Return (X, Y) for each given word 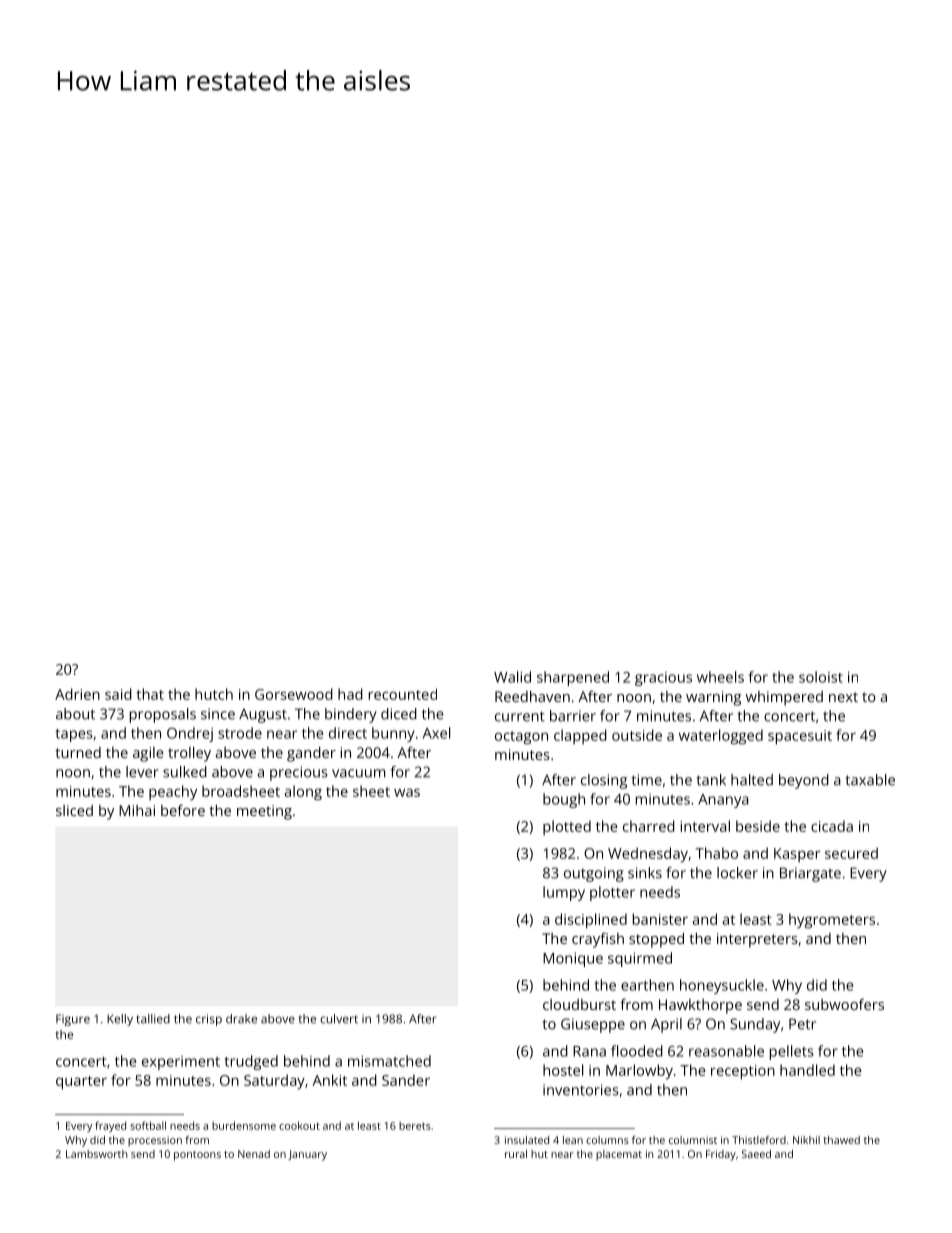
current (520, 716)
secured (851, 853)
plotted (567, 827)
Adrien (77, 694)
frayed (110, 1127)
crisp (209, 1020)
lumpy (564, 893)
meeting (264, 812)
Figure (73, 1020)
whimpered (784, 698)
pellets (792, 1052)
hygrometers (832, 921)
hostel (563, 1070)
